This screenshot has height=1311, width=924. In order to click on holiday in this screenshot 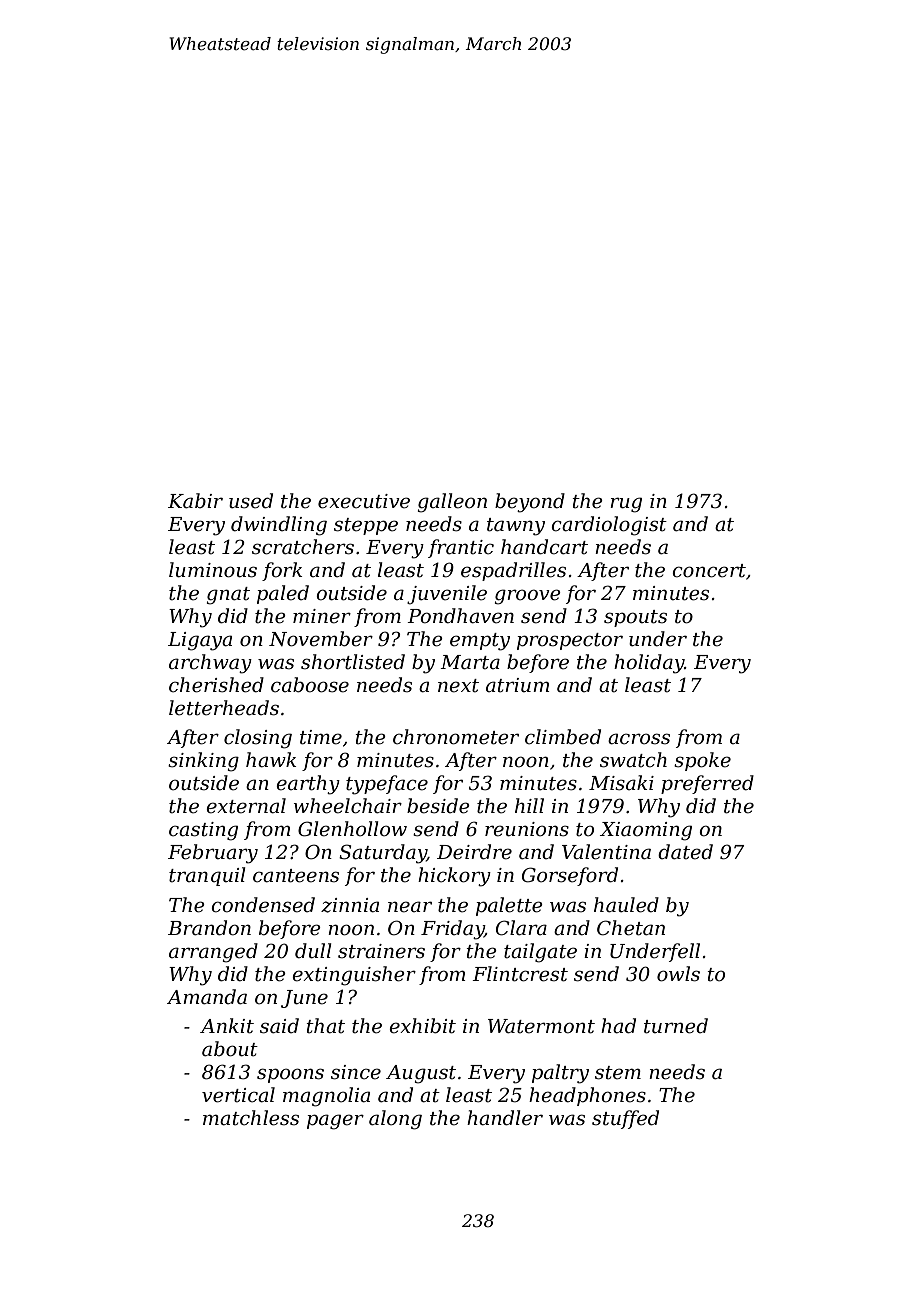, I will do `click(649, 664)`.
